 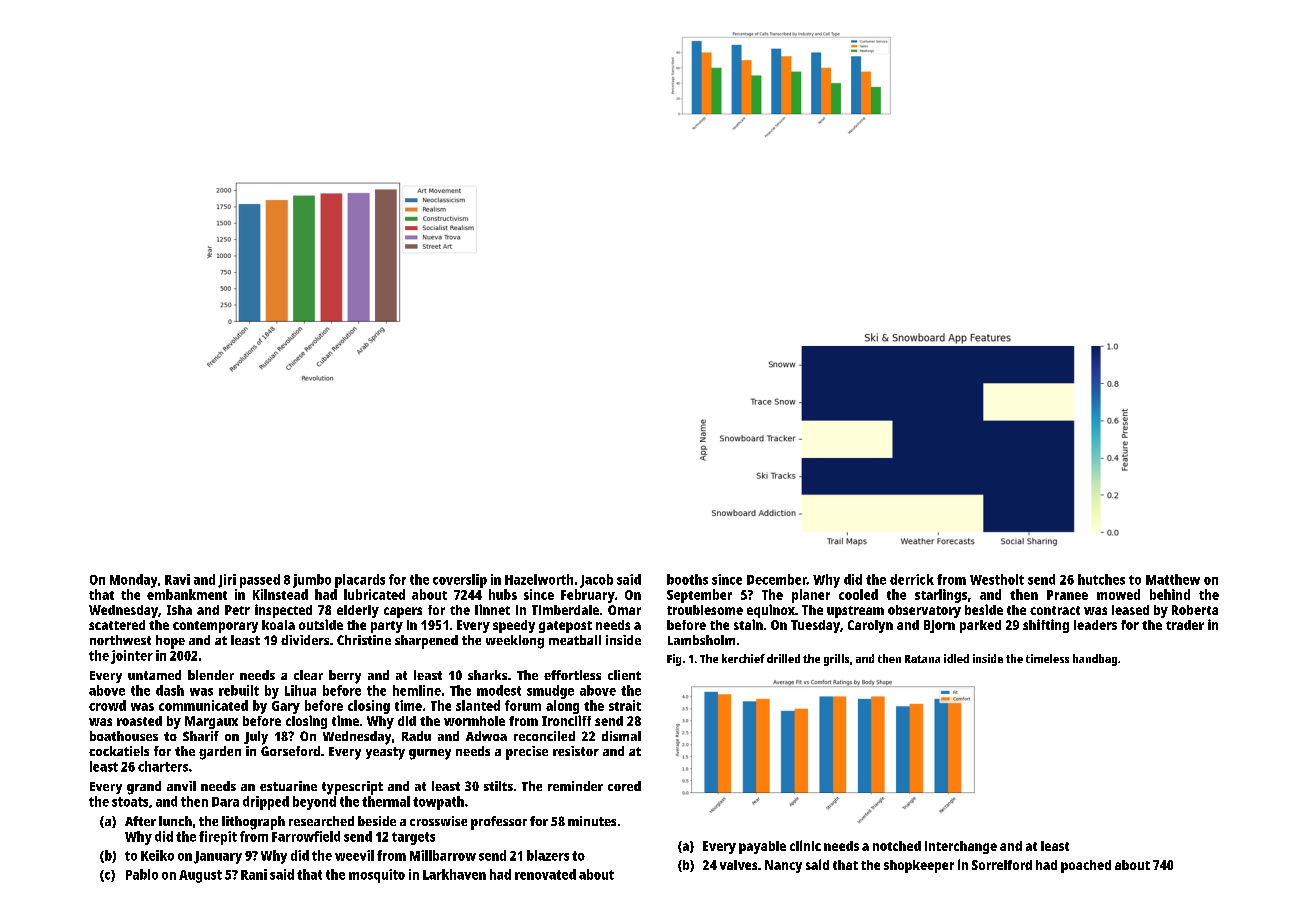 I want to click on handbag, so click(x=1095, y=660).
